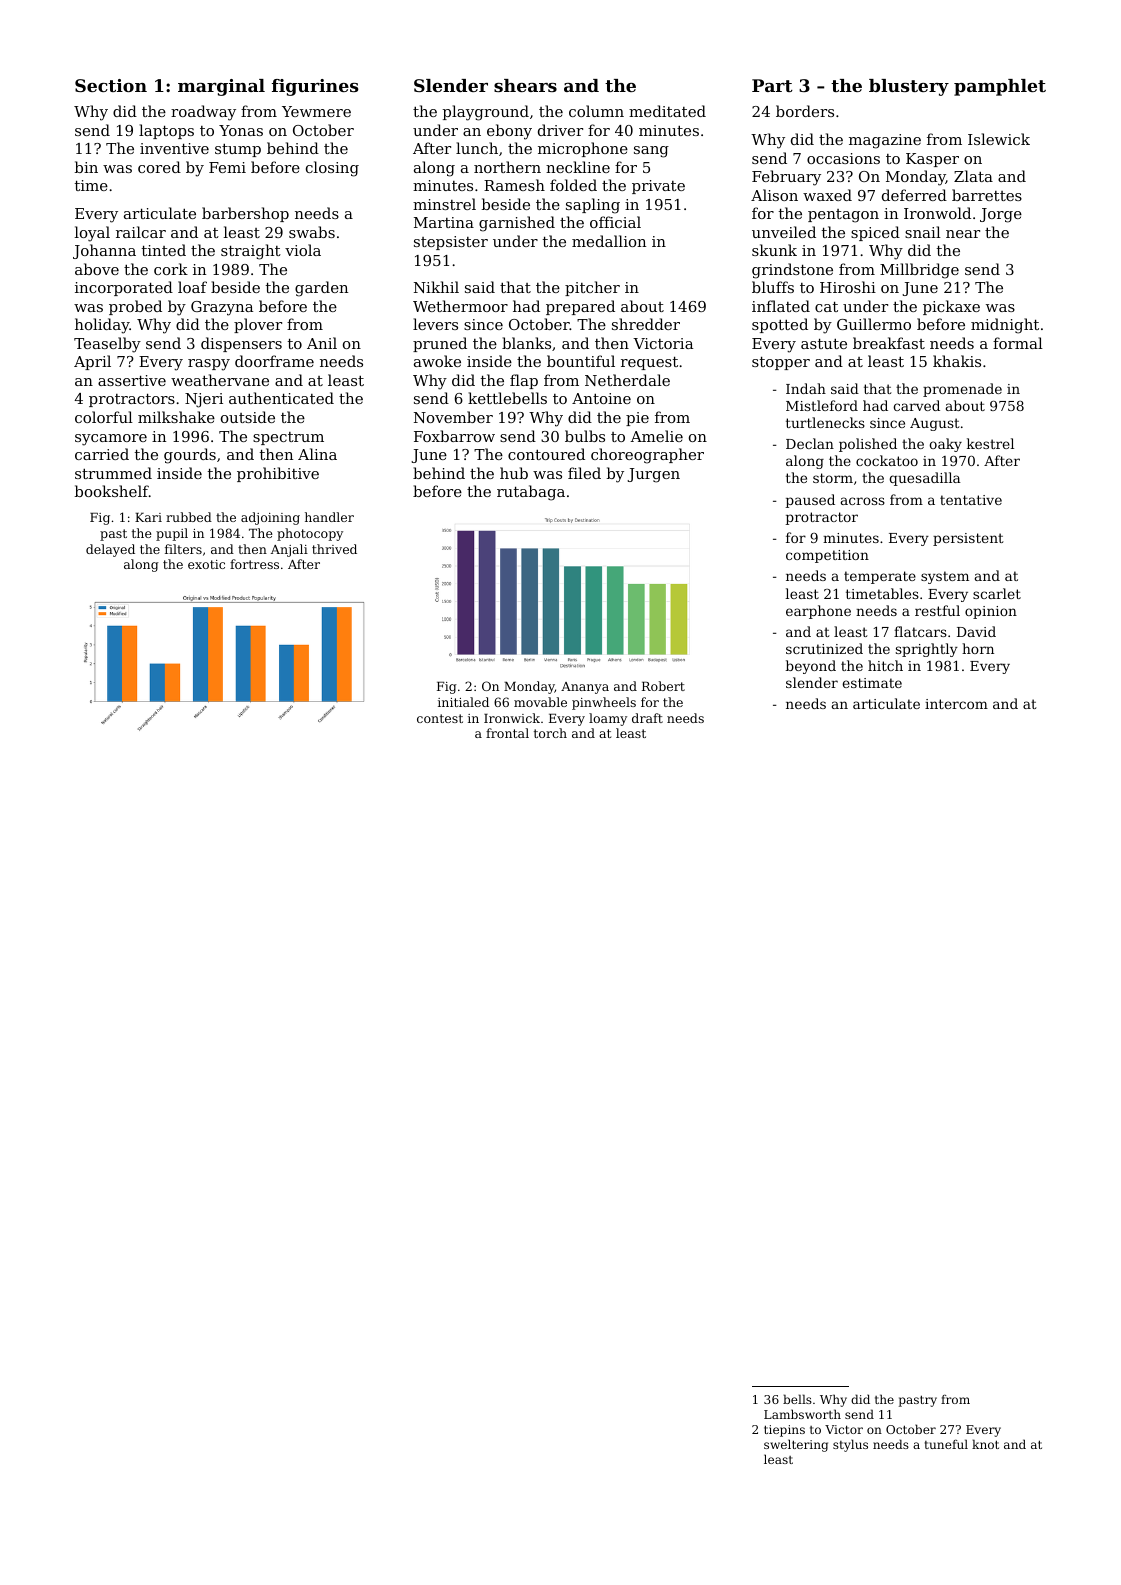 This document has width=1121, height=1585. I want to click on Lambsworth, so click(802, 1414).
